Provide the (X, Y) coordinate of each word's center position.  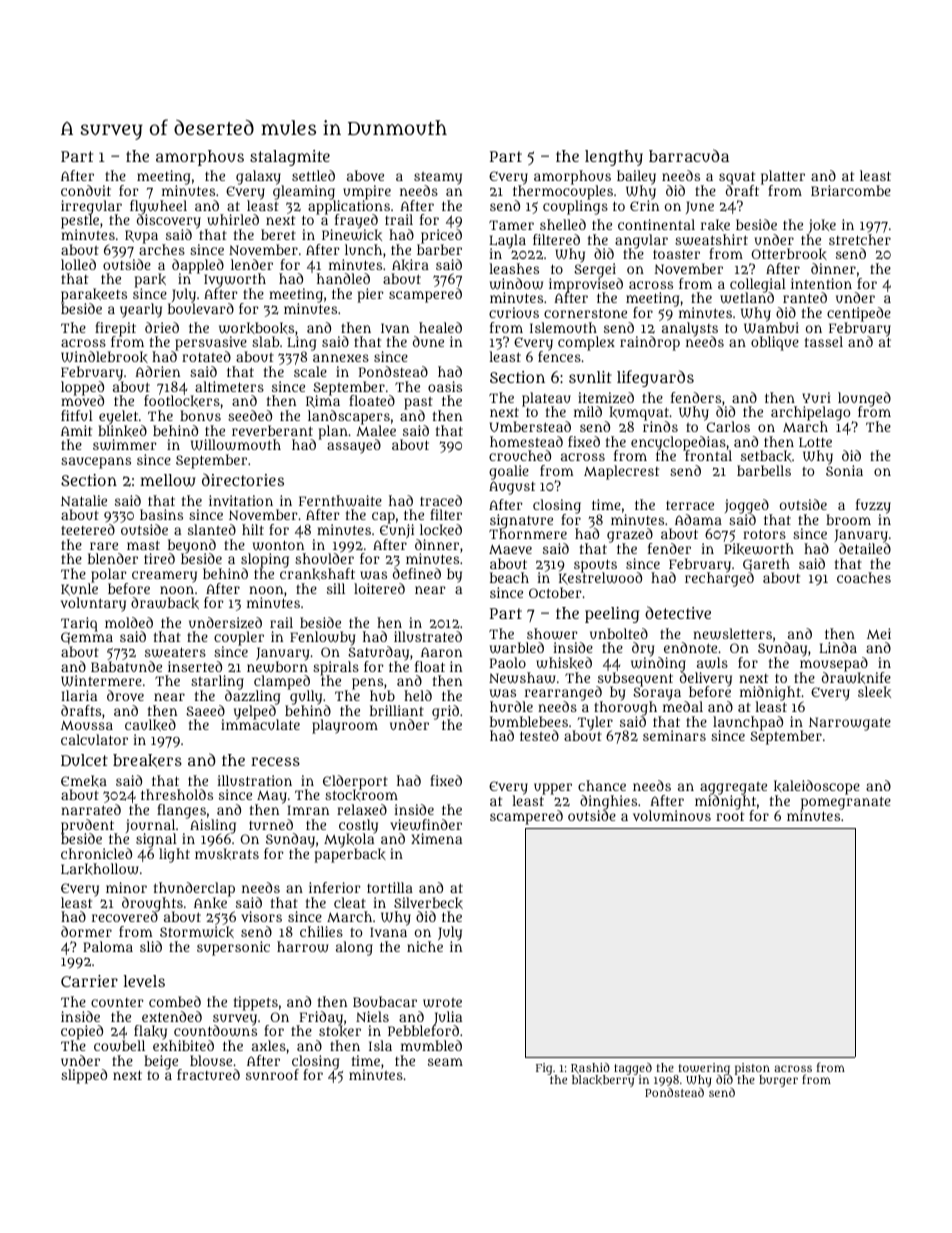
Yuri (816, 397)
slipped (84, 1076)
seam (445, 1062)
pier (371, 295)
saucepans (96, 463)
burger (778, 1081)
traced (441, 500)
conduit (86, 190)
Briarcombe (851, 190)
